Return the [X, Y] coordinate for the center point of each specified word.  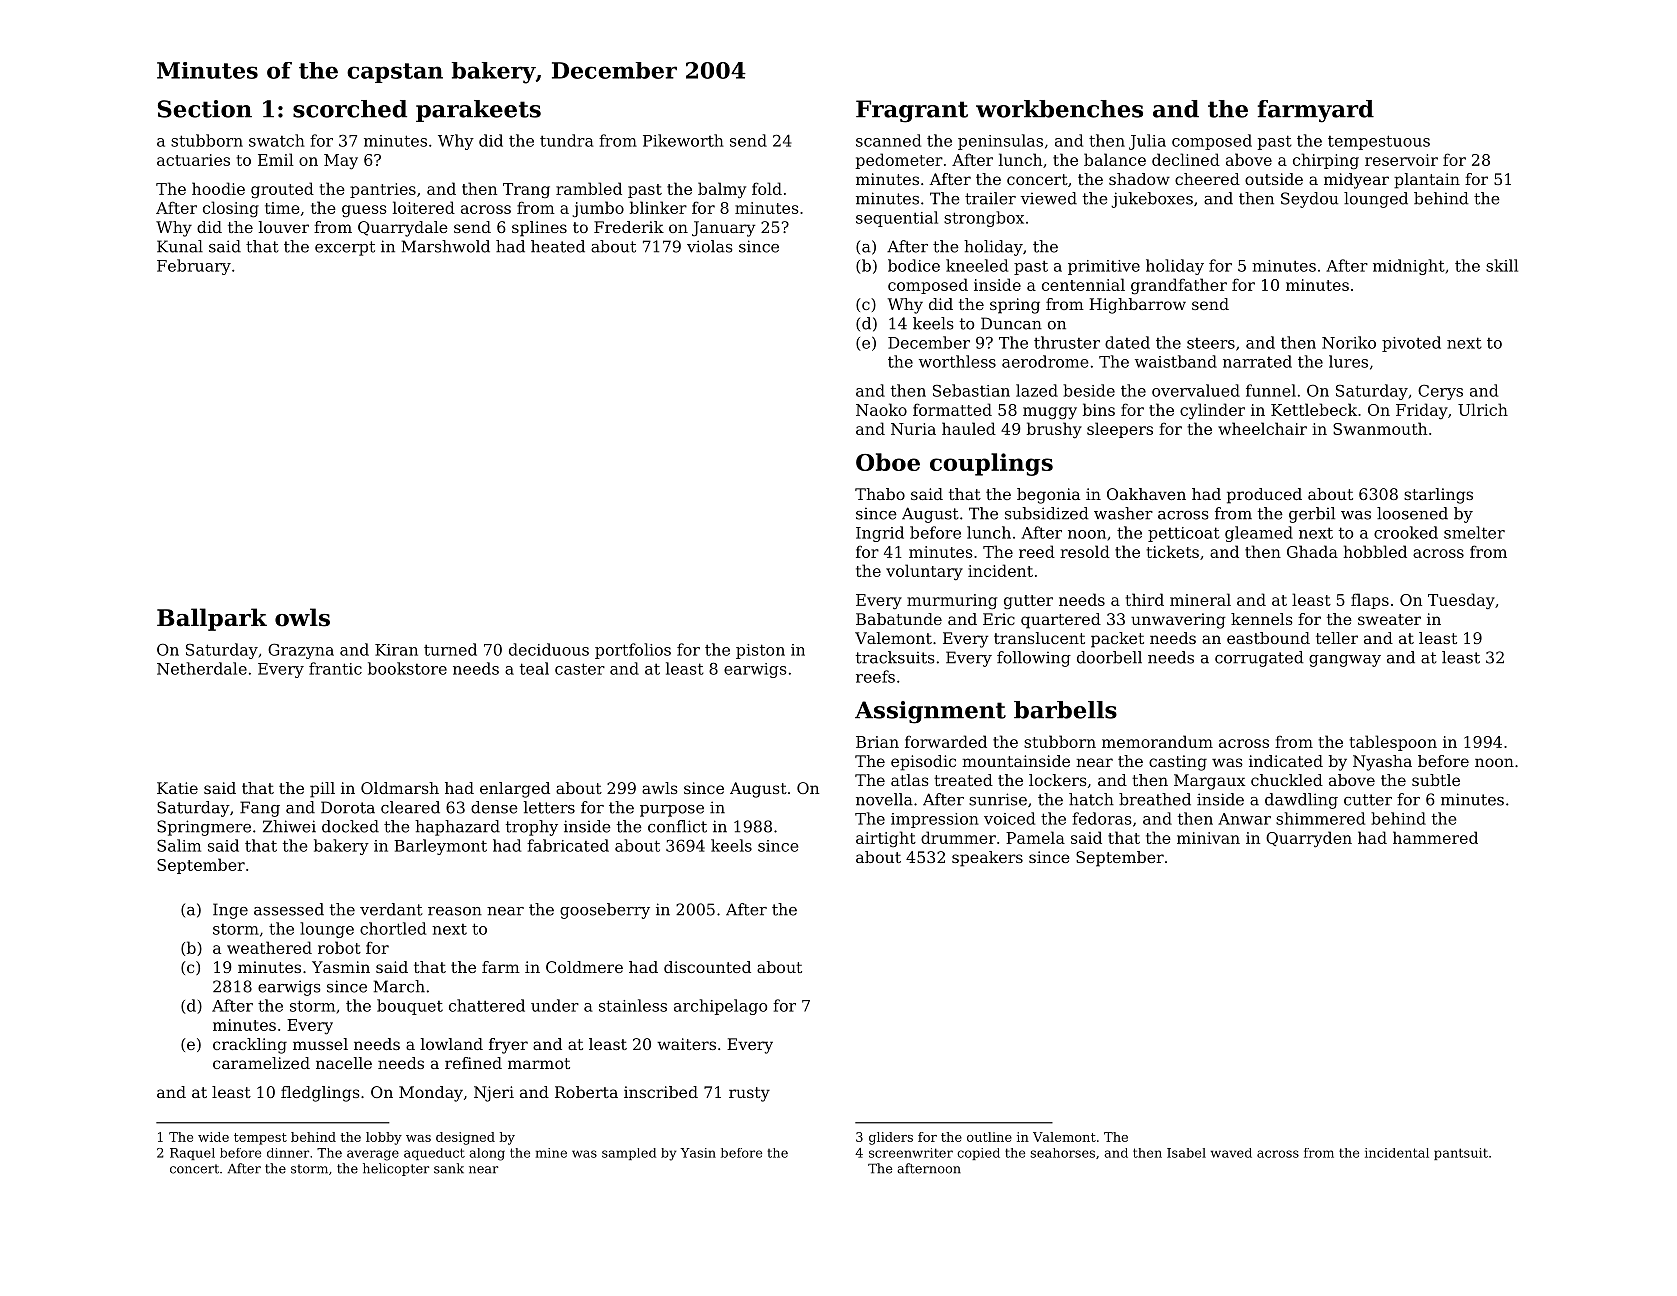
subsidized [1047, 513]
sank [449, 1168]
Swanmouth [1380, 428]
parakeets [478, 111]
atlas [910, 780]
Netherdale [202, 668]
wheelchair [1262, 428]
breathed [1155, 799]
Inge [230, 911]
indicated [1286, 761]
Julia [1147, 142]
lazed [1037, 390]
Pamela [1035, 837]
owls [302, 617]
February [194, 267]
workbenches [1059, 109]
